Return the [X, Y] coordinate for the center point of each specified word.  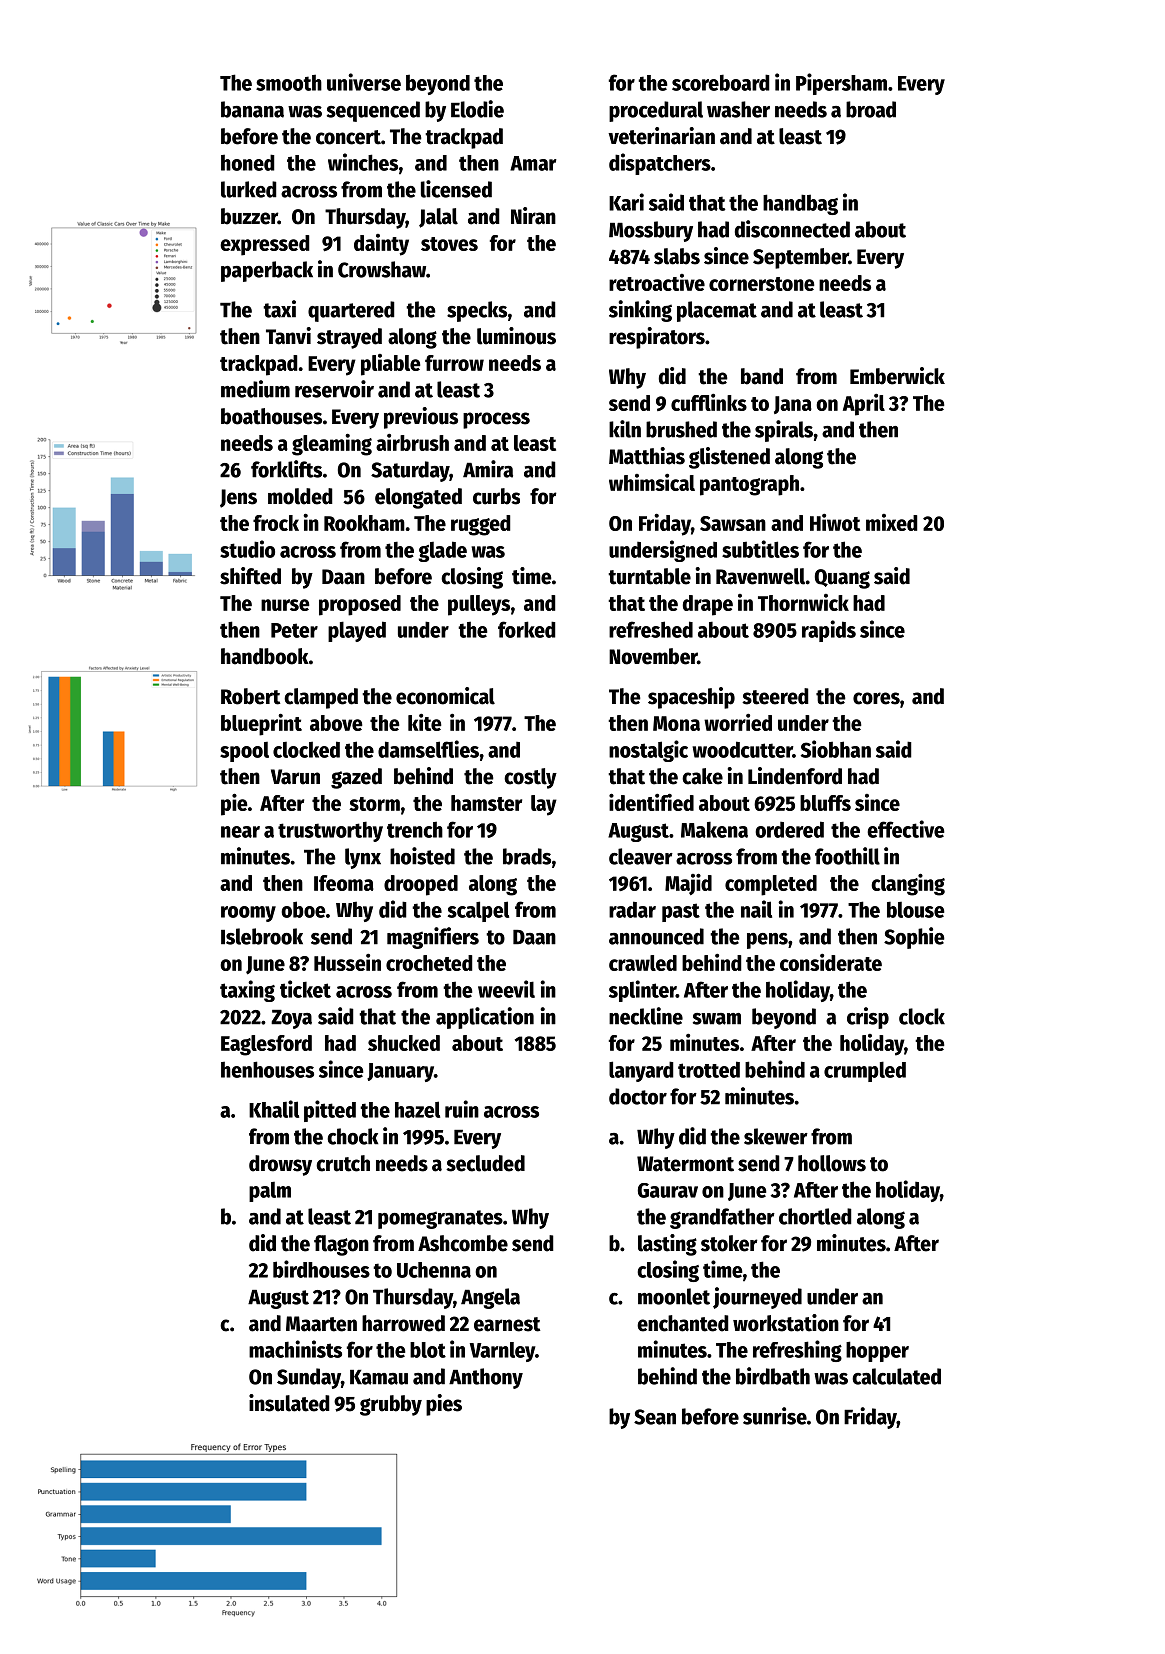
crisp [868, 1018]
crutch [343, 1163]
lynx [363, 858]
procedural [656, 111]
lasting [667, 1245]
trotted [709, 1069]
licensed [456, 189]
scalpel [478, 911]
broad [871, 109]
